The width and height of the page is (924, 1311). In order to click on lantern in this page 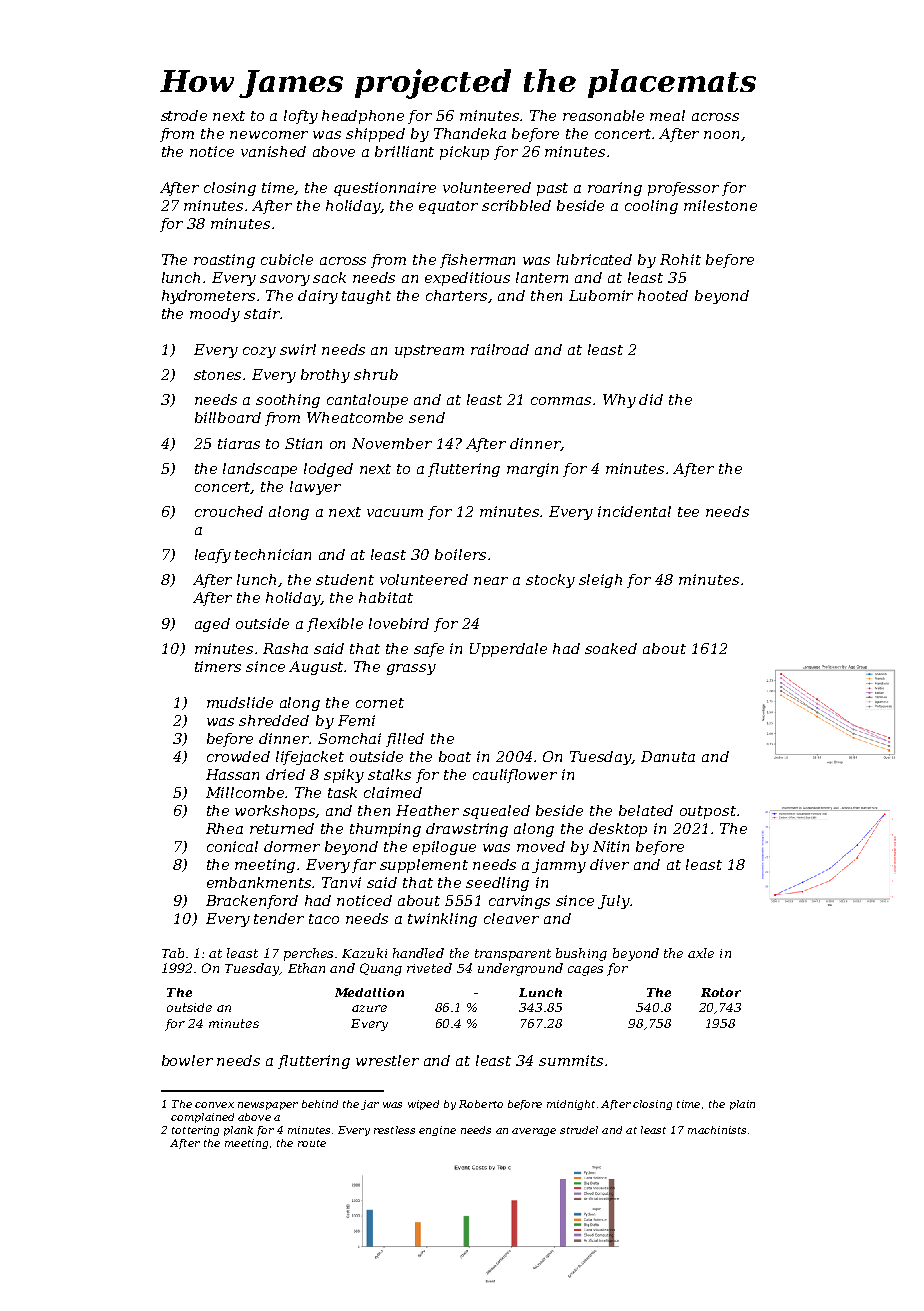, I will do `click(542, 277)`.
